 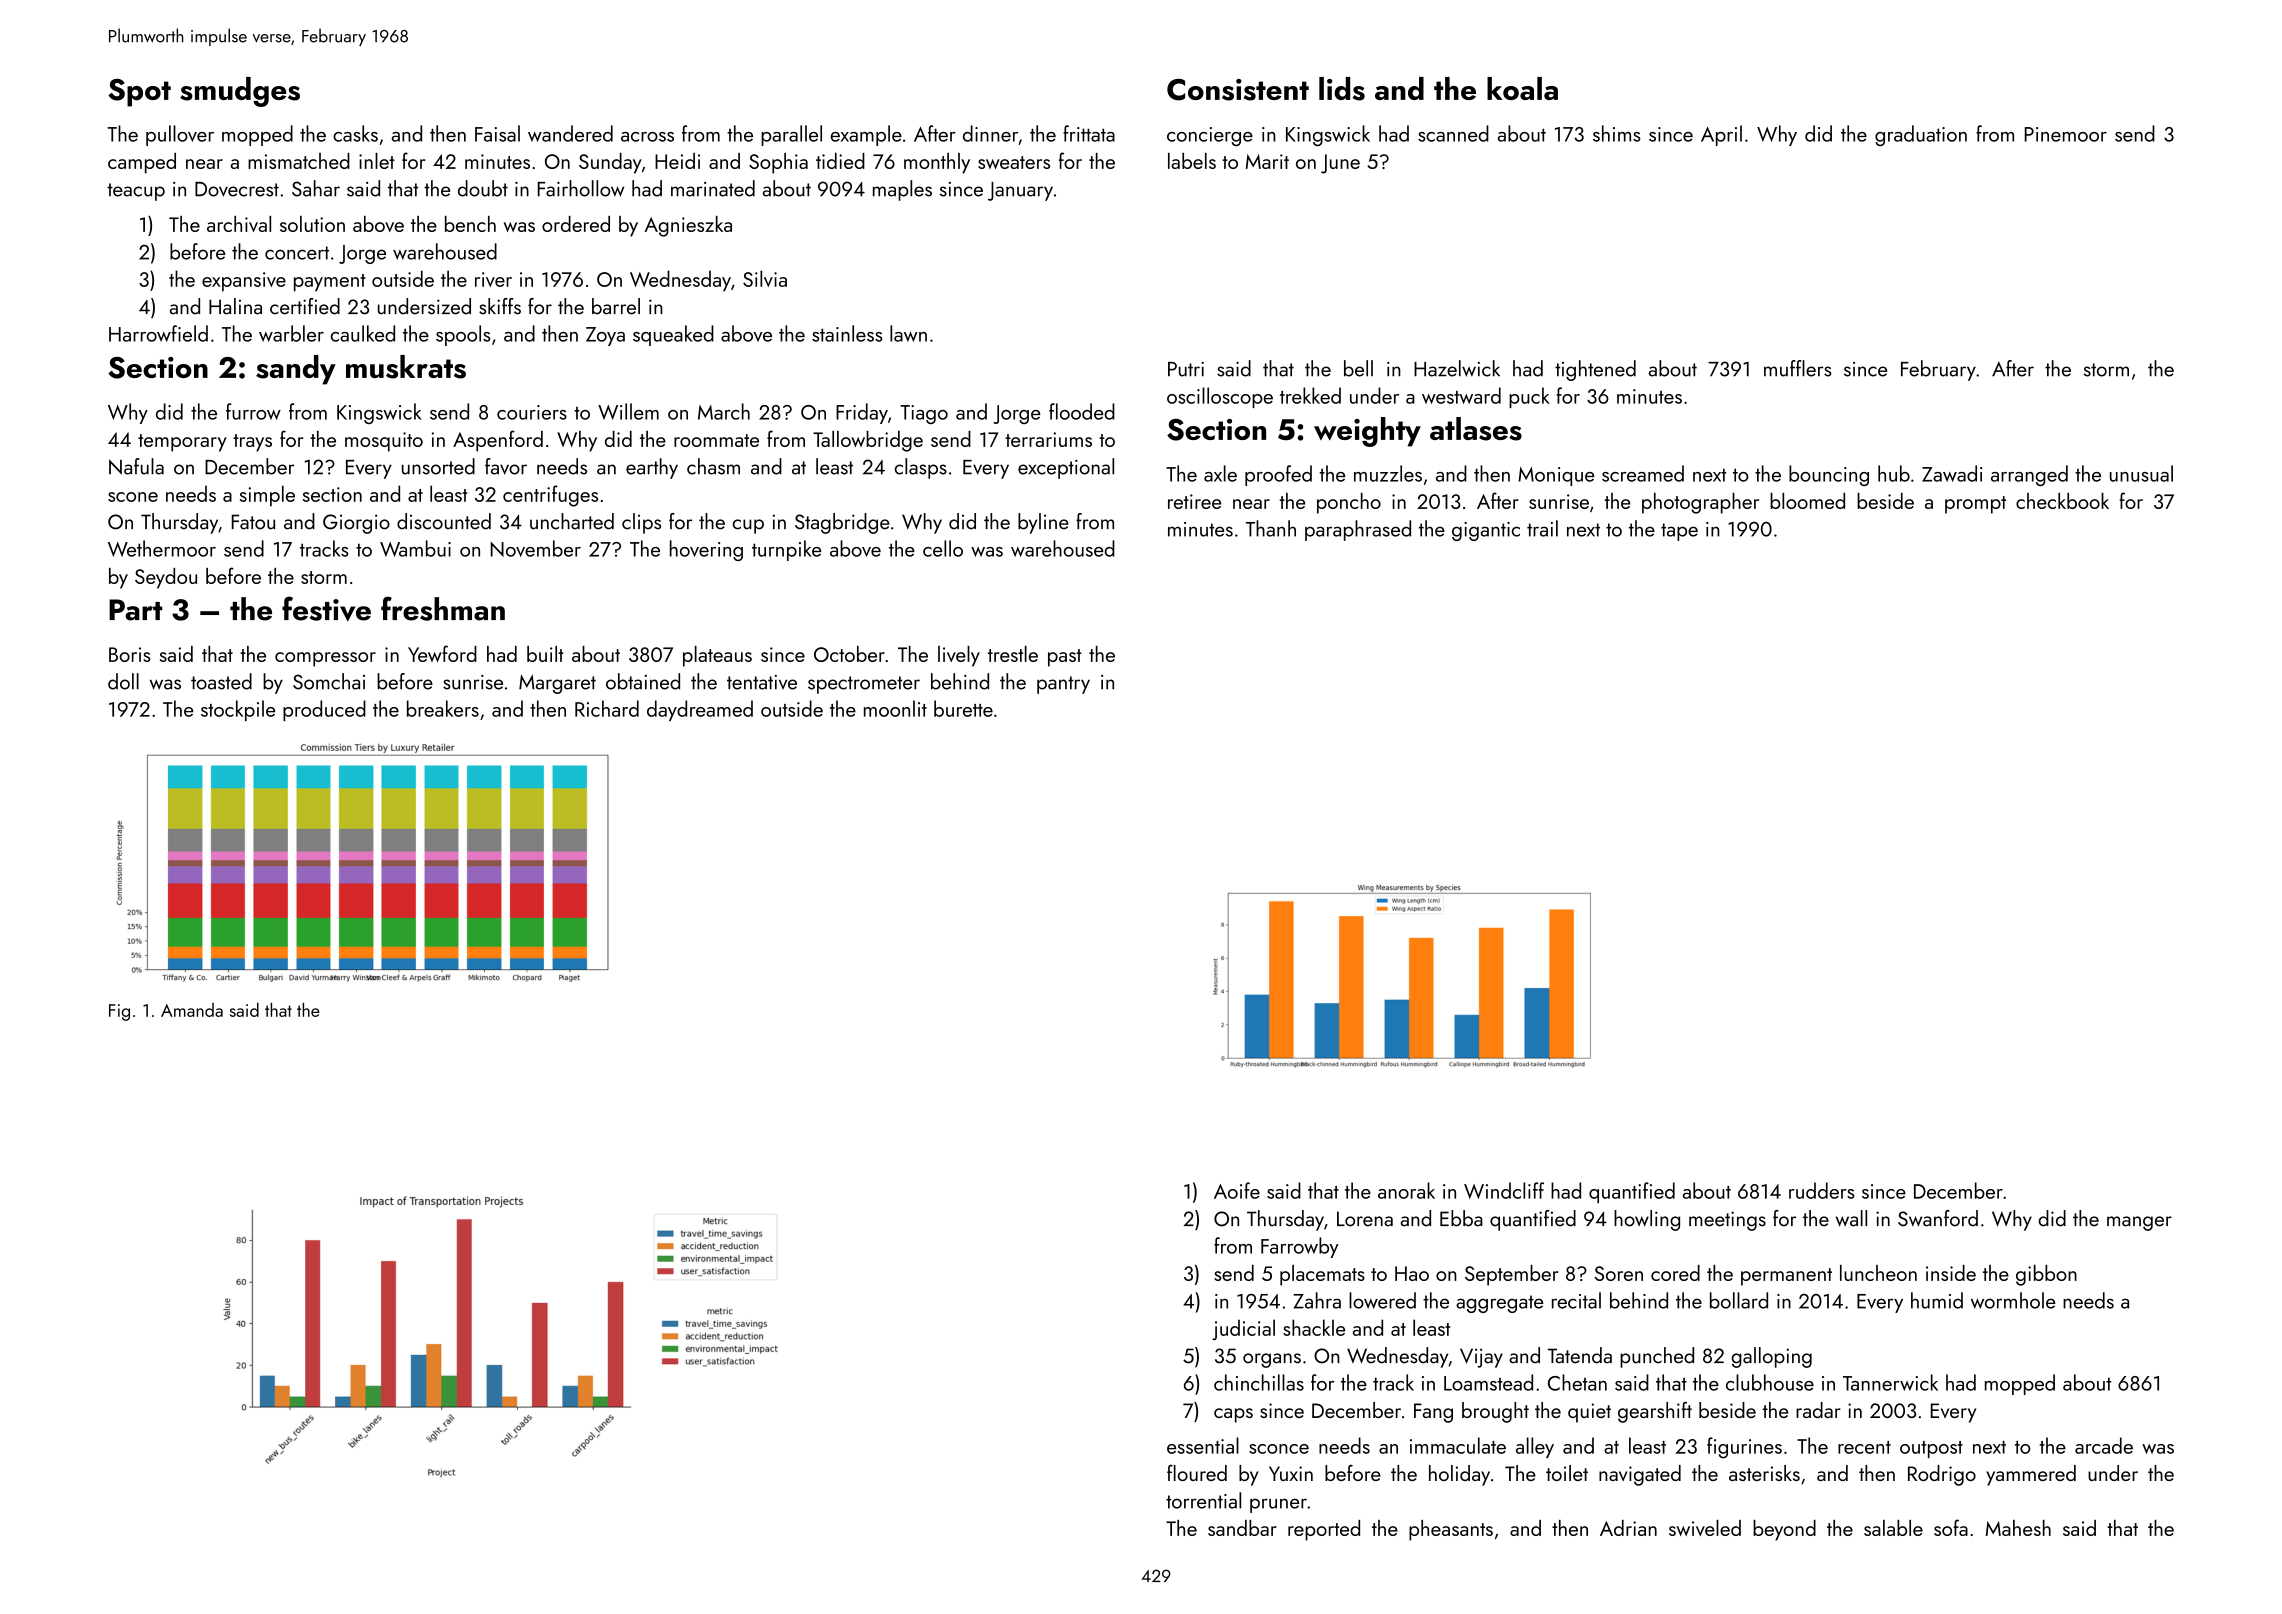 What do you see at coordinates (1921, 135) in the image?
I see `graduation` at bounding box center [1921, 135].
